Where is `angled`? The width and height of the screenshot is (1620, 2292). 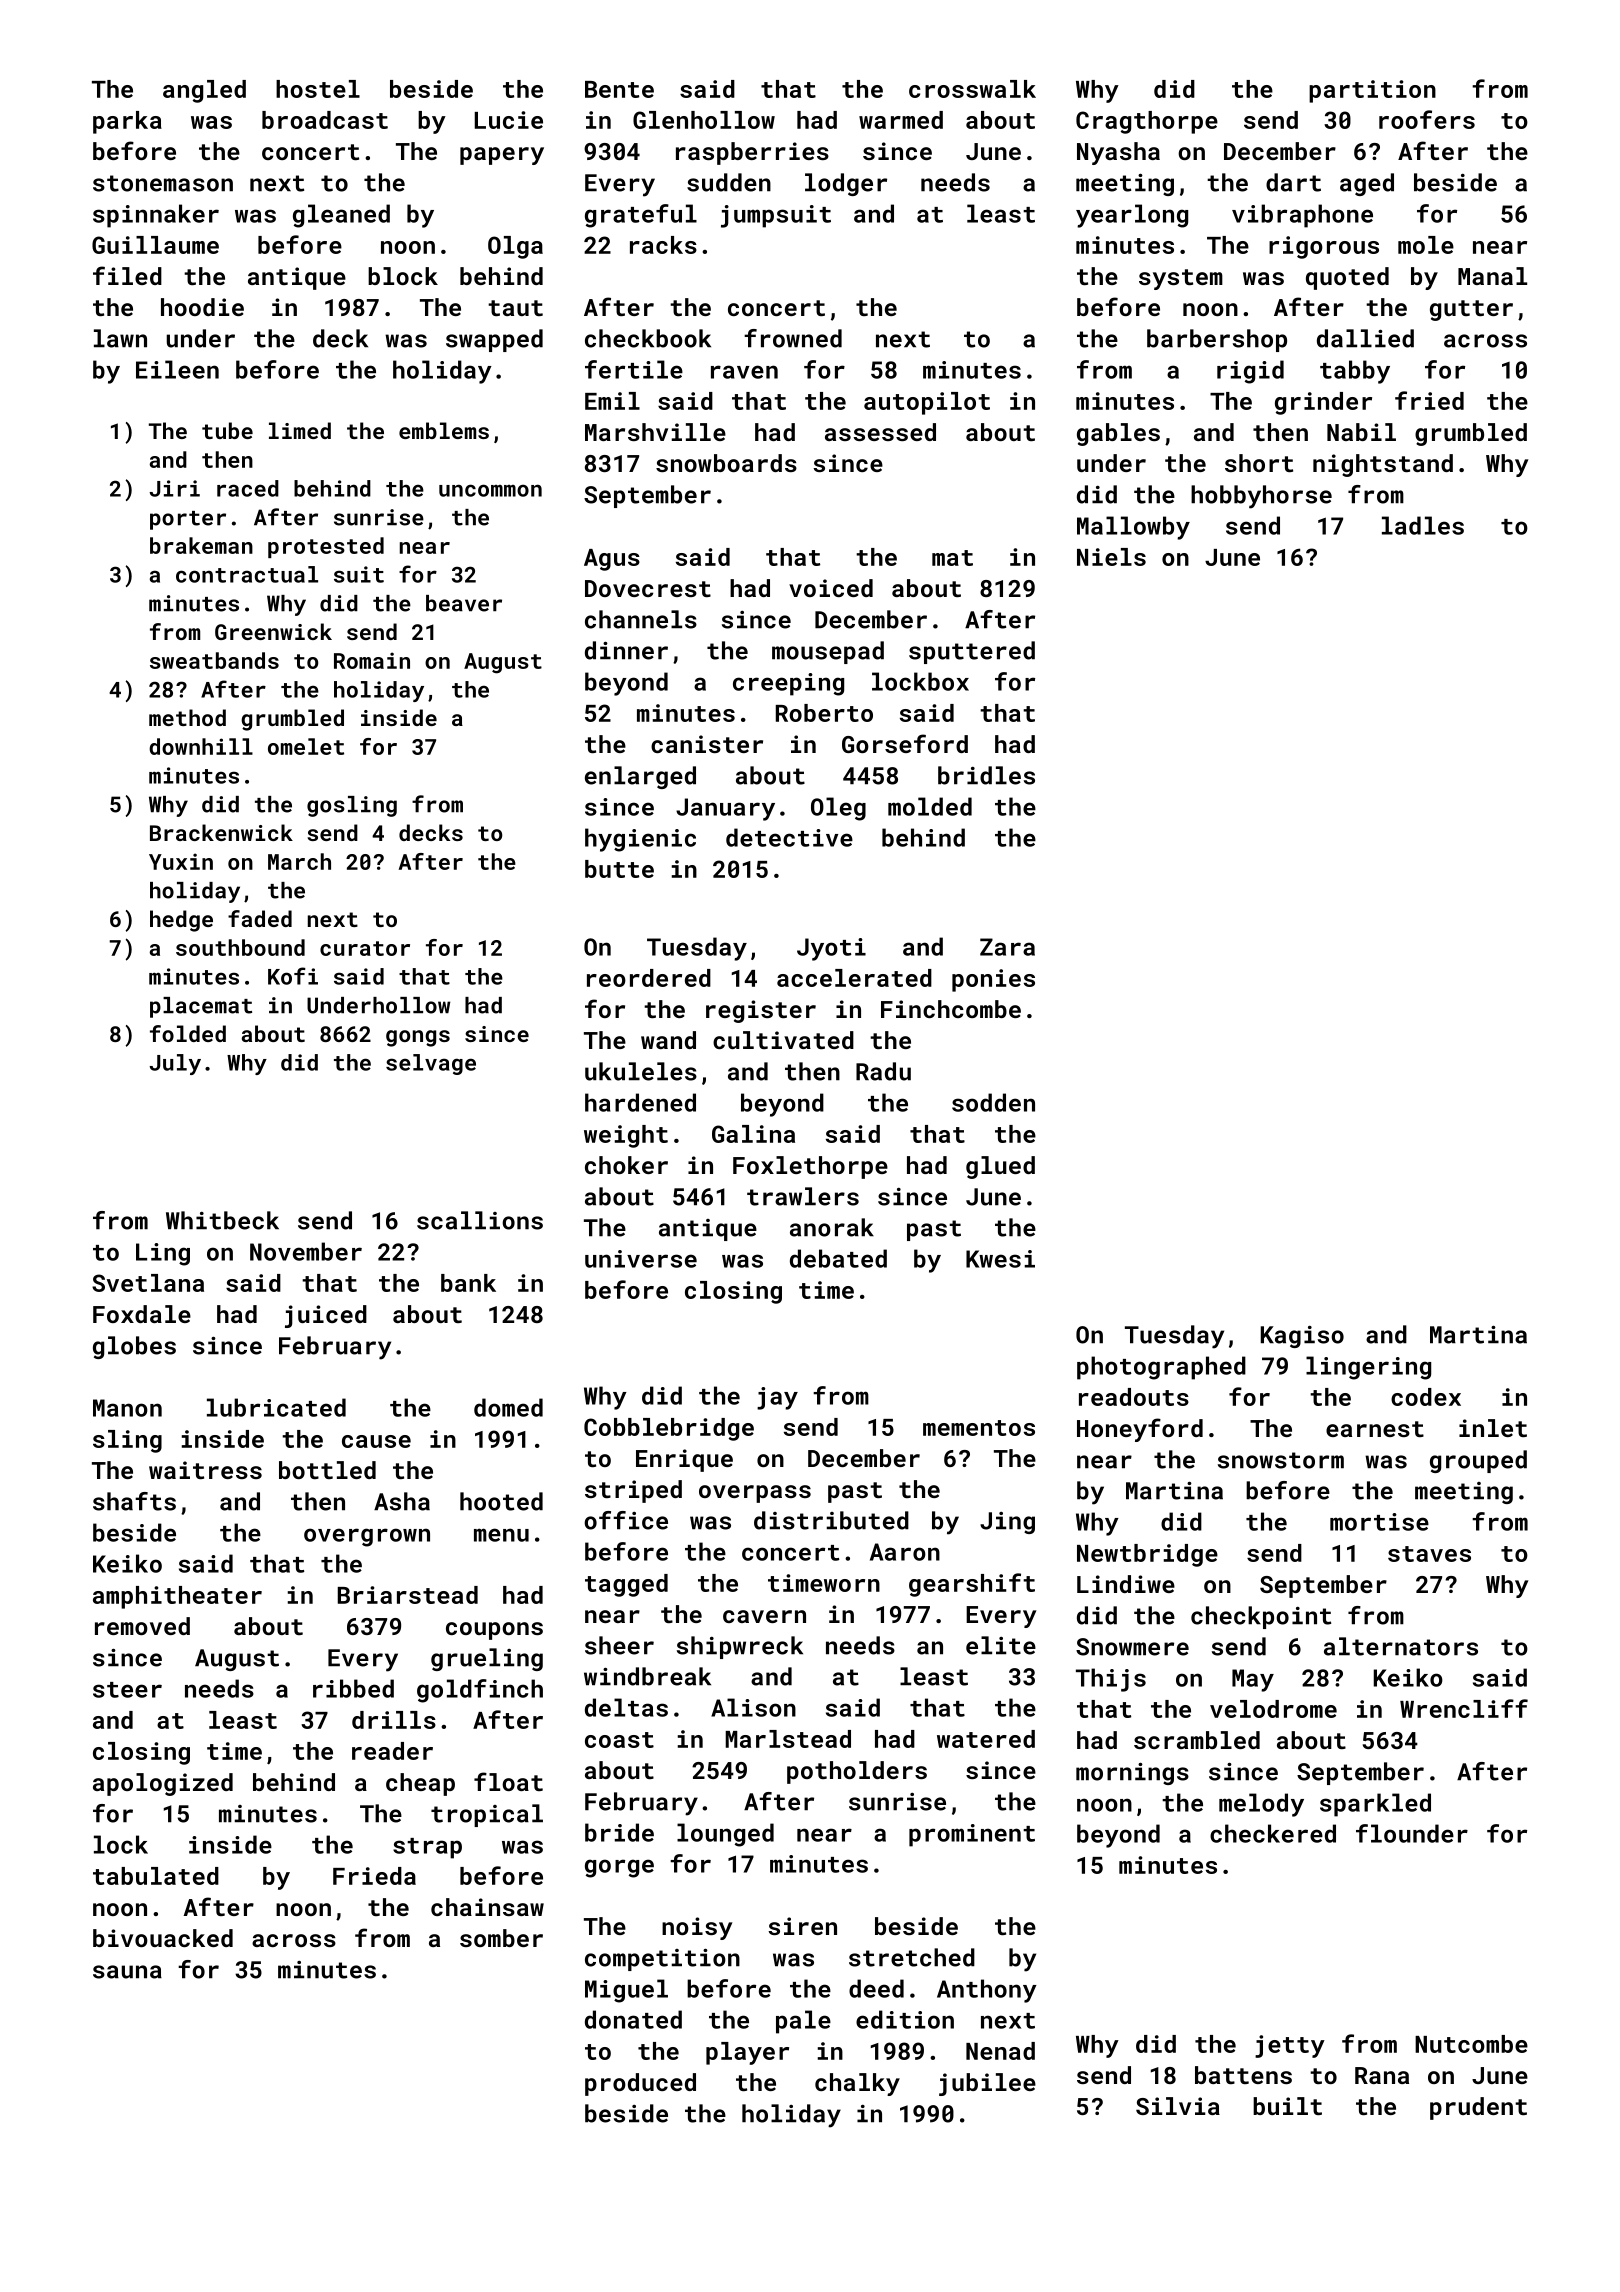
angled is located at coordinates (204, 91).
